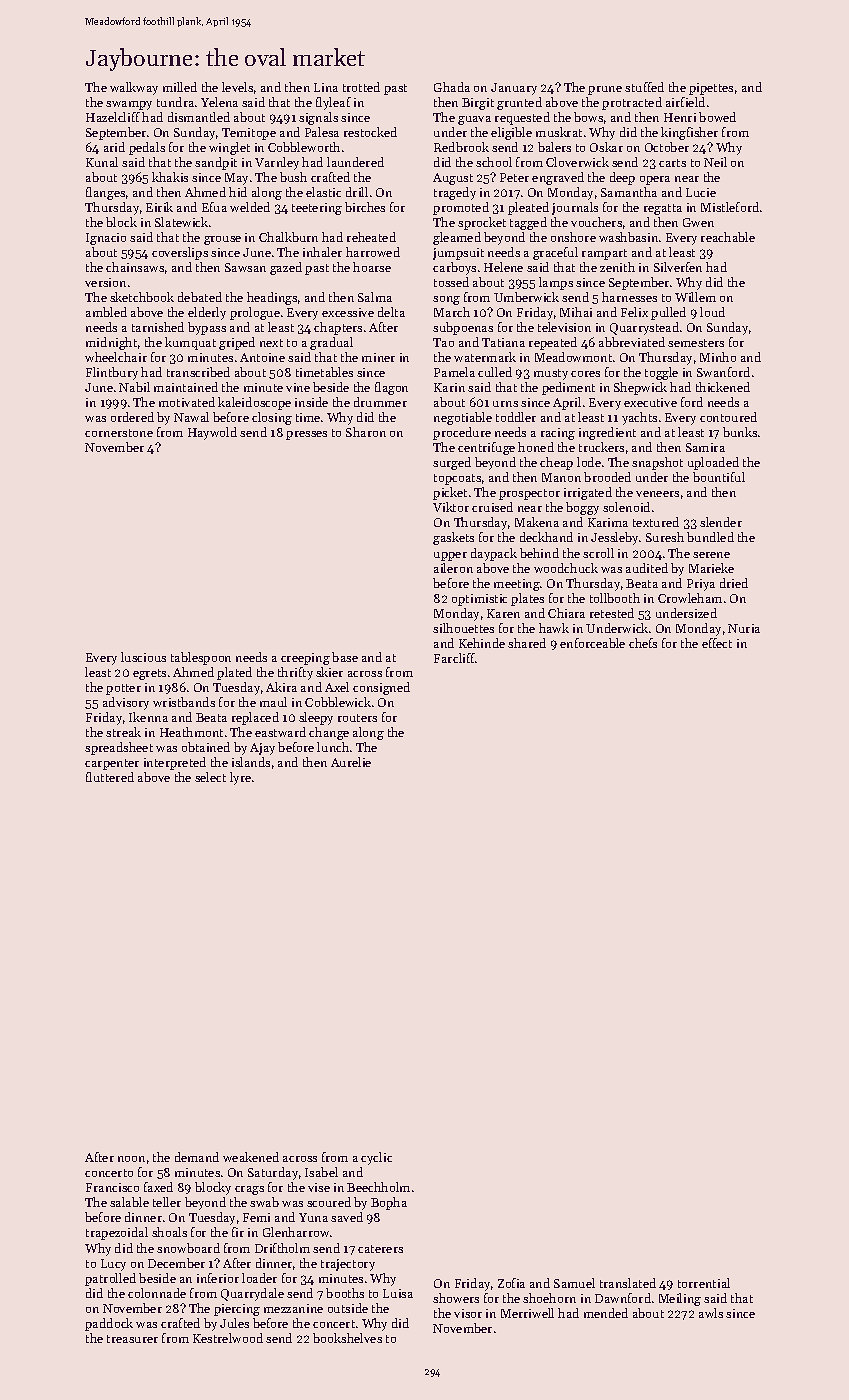 The image size is (849, 1400). Describe the element at coordinates (376, 1158) in the screenshot. I see `cyclic` at that location.
